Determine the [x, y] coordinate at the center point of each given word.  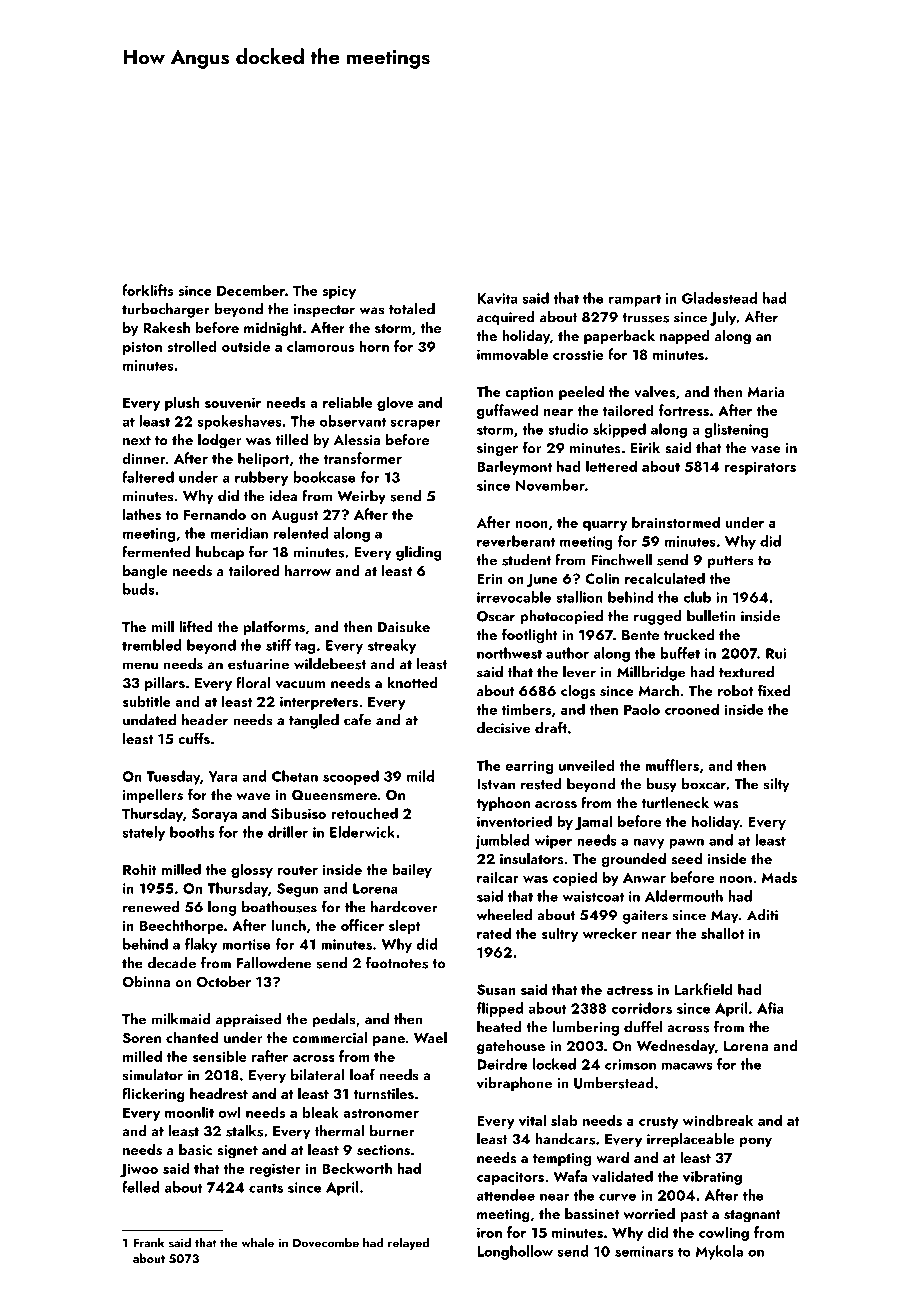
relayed [408, 1243]
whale [258, 1242]
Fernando [215, 514]
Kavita [497, 298]
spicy [339, 292]
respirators [760, 468]
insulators [532, 859]
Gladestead [719, 298]
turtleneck [675, 802]
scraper [416, 424]
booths [192, 832]
